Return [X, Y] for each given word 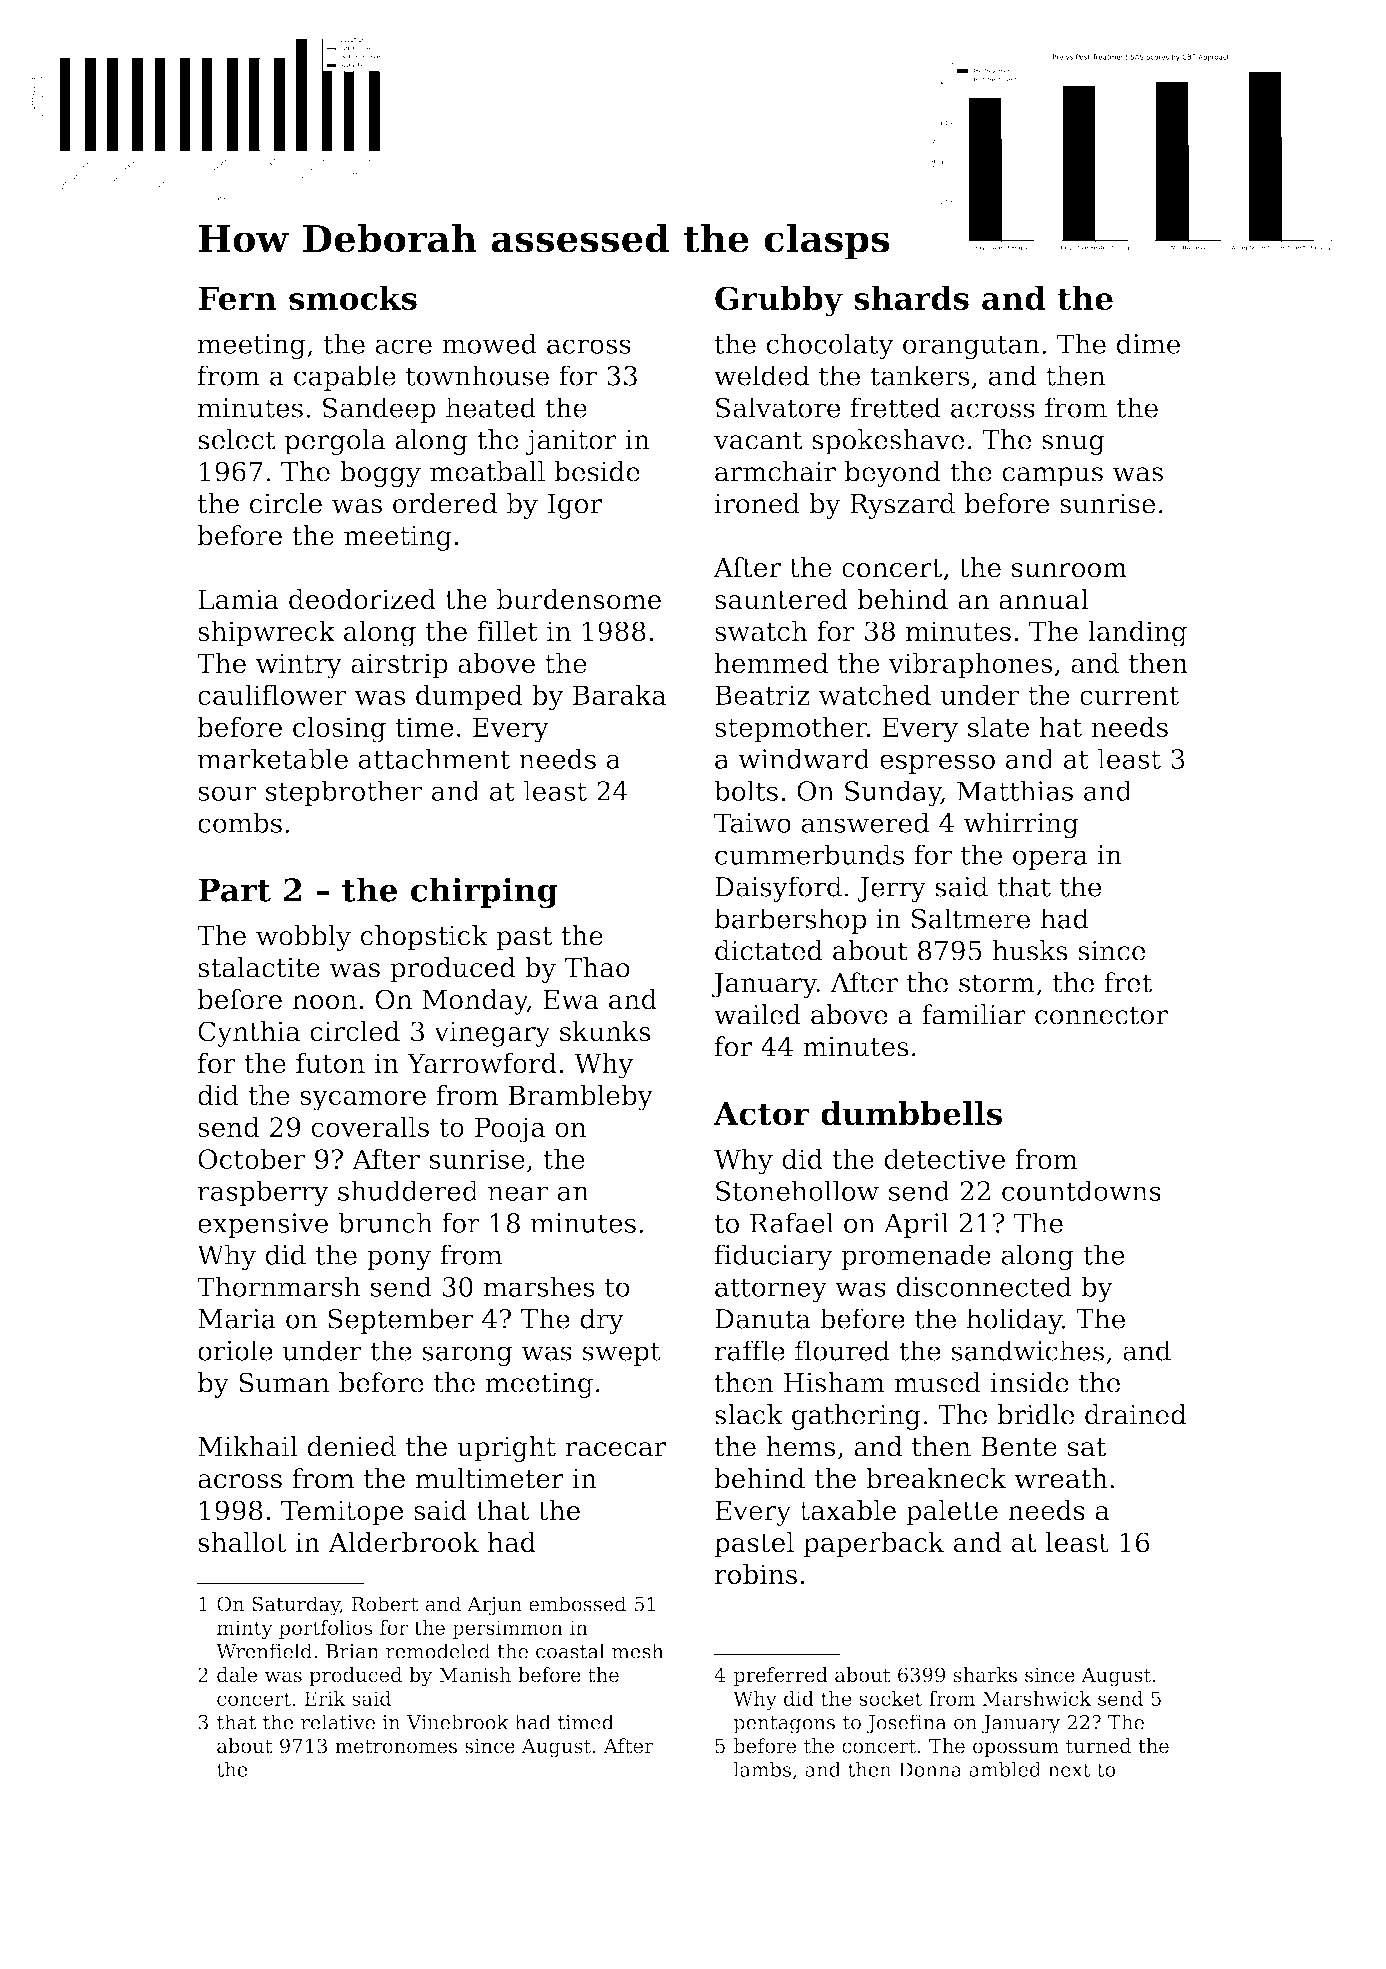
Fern [237, 298]
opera [1050, 860]
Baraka [619, 694]
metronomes [396, 1746]
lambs [762, 1769]
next [1069, 1770]
